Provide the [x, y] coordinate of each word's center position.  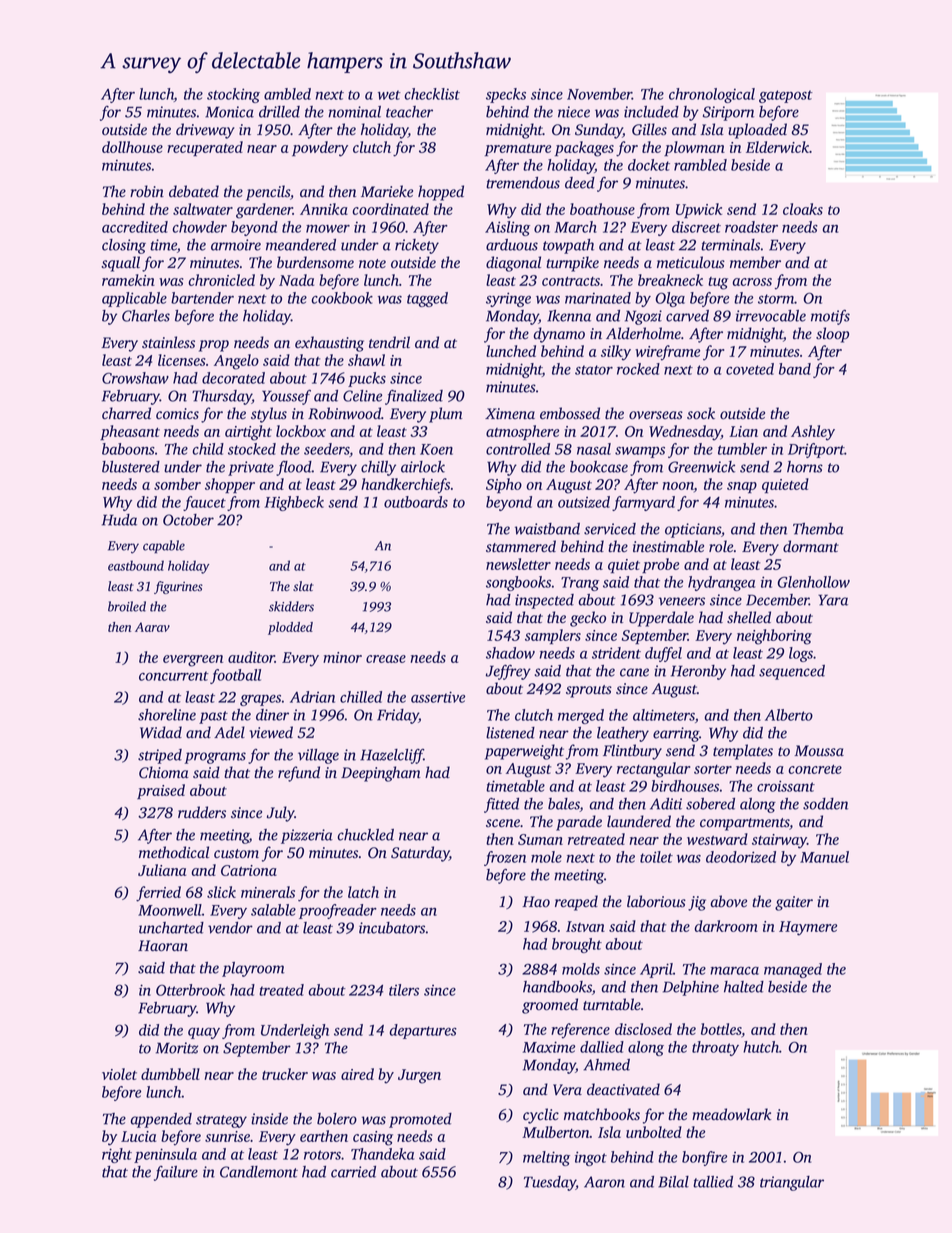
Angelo [236, 362]
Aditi [666, 804]
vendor [230, 928]
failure [176, 1173]
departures [423, 1031]
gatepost [786, 96]
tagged [427, 299]
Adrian [312, 697]
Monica [229, 112]
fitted [501, 805]
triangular [792, 1183]
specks [506, 95]
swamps [640, 452]
